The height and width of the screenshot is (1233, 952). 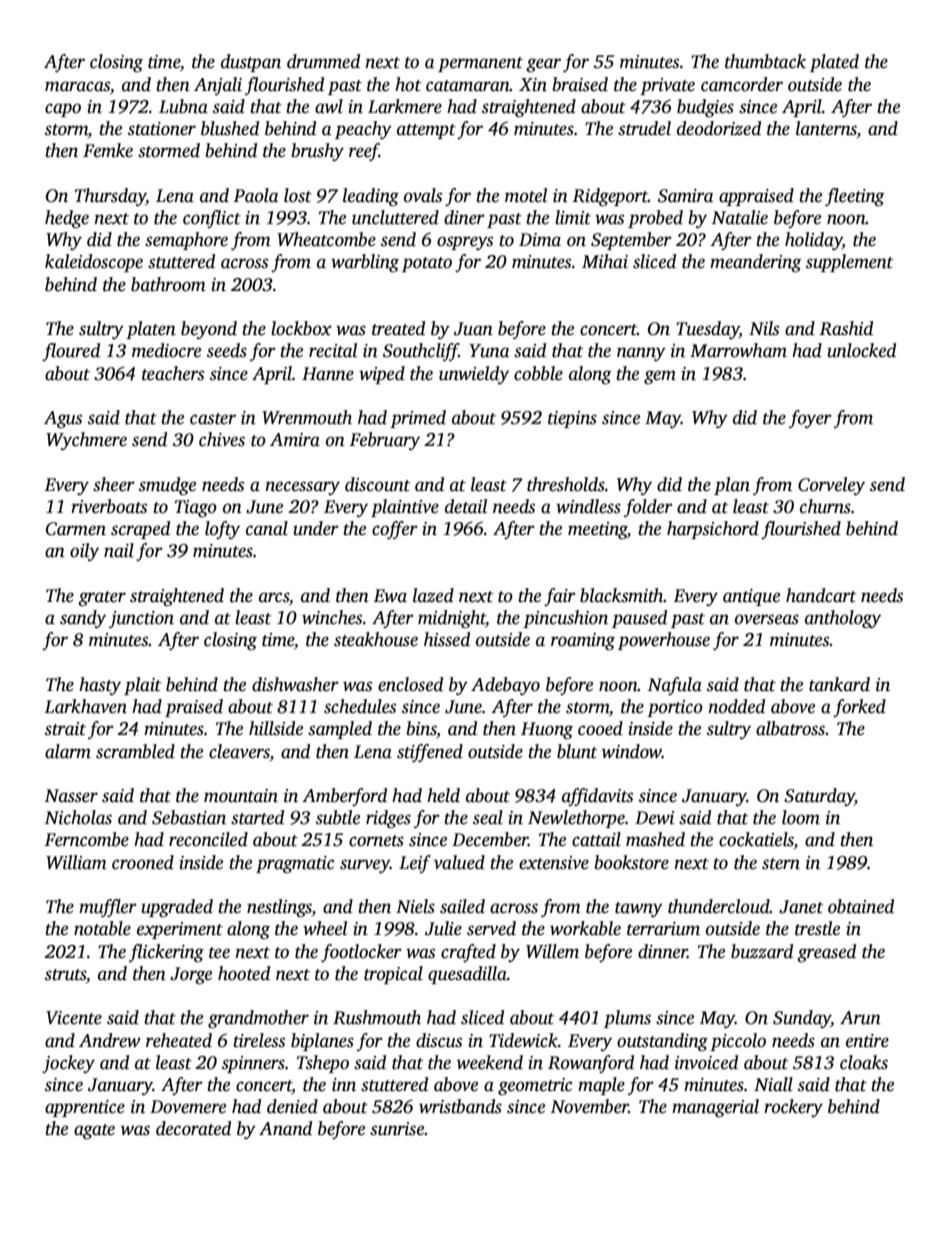 What do you see at coordinates (474, 375) in the screenshot?
I see `unwieldy` at bounding box center [474, 375].
